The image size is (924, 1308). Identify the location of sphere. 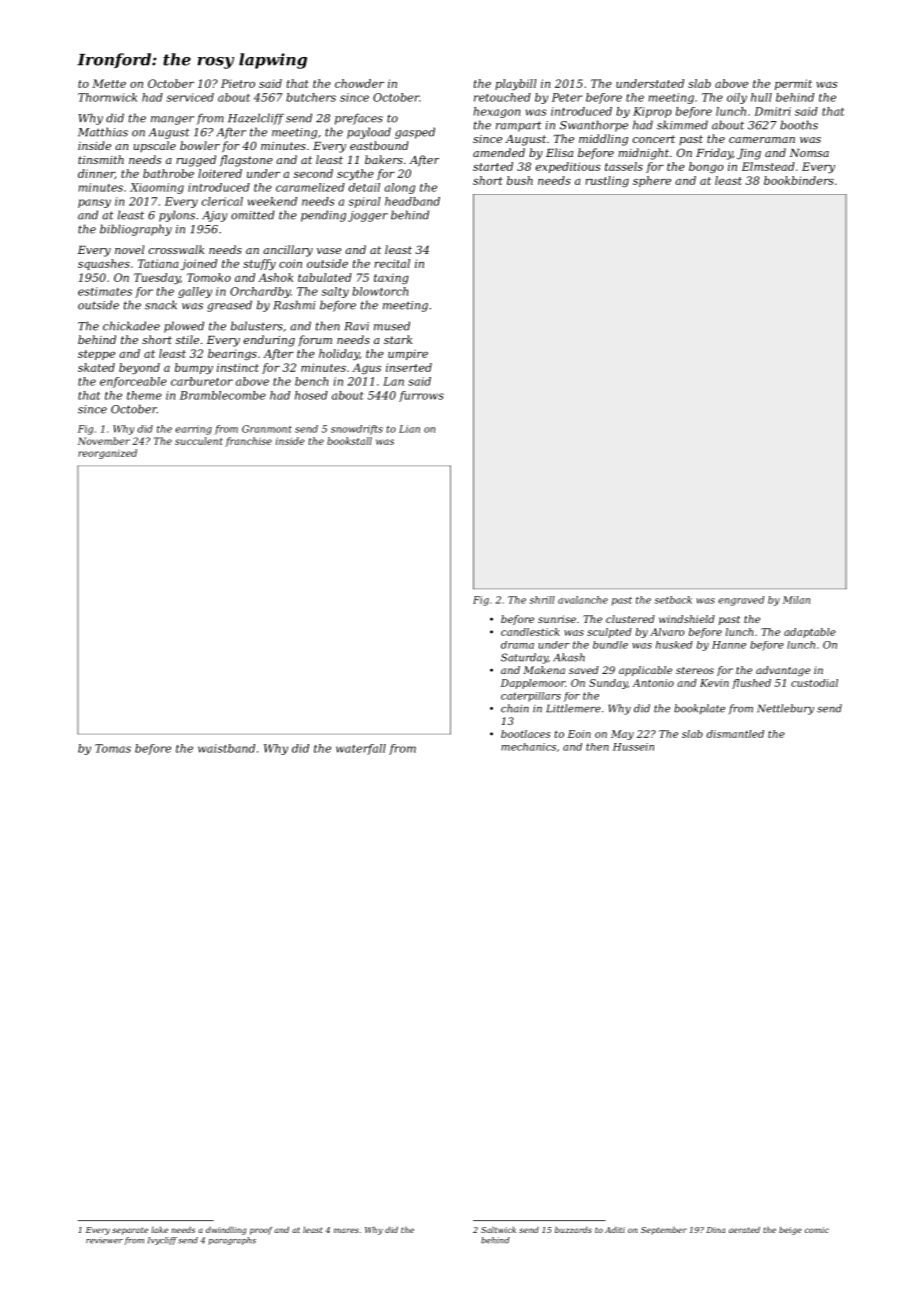
(652, 181).
